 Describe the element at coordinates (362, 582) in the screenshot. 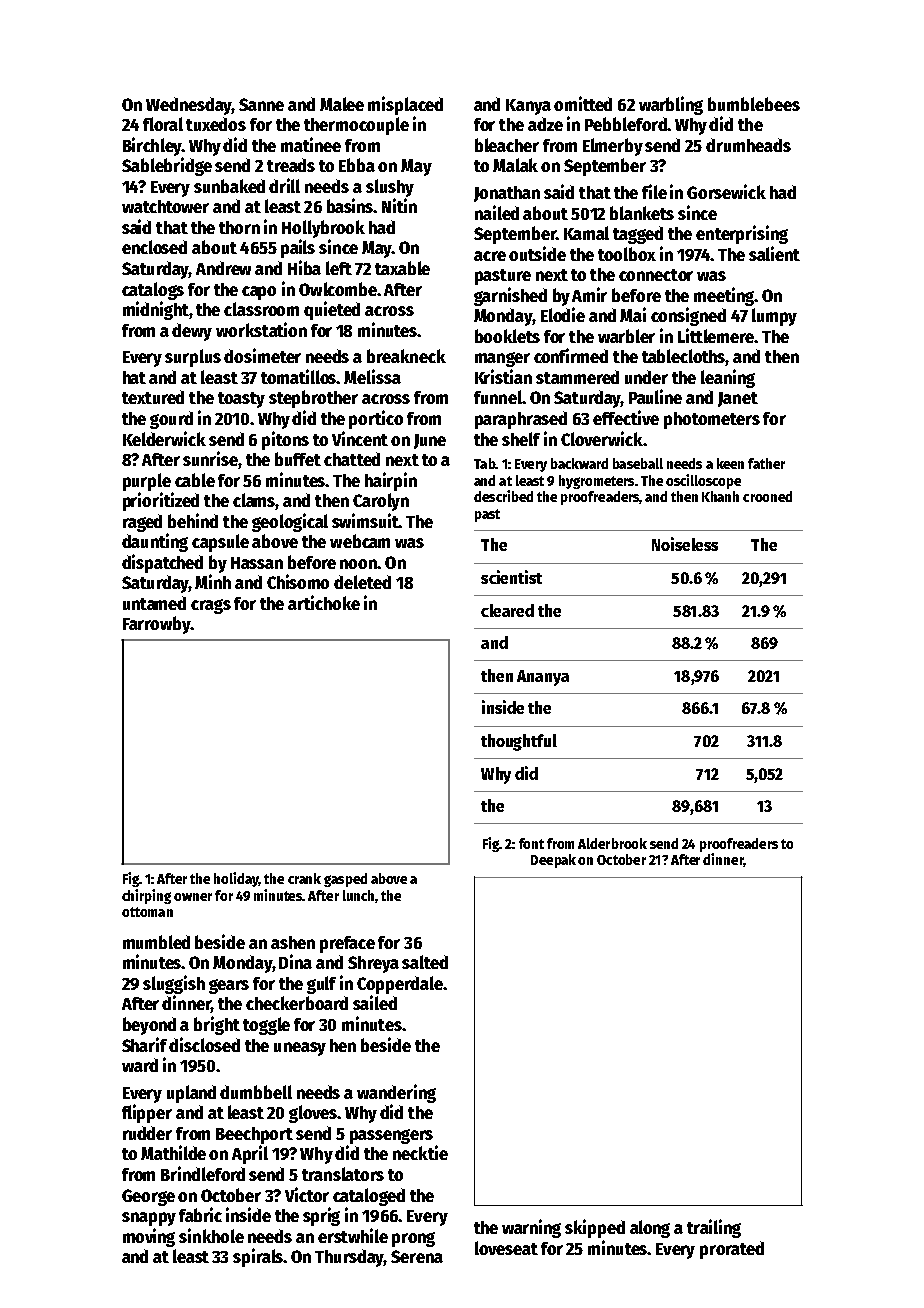

I see `deleted` at that location.
